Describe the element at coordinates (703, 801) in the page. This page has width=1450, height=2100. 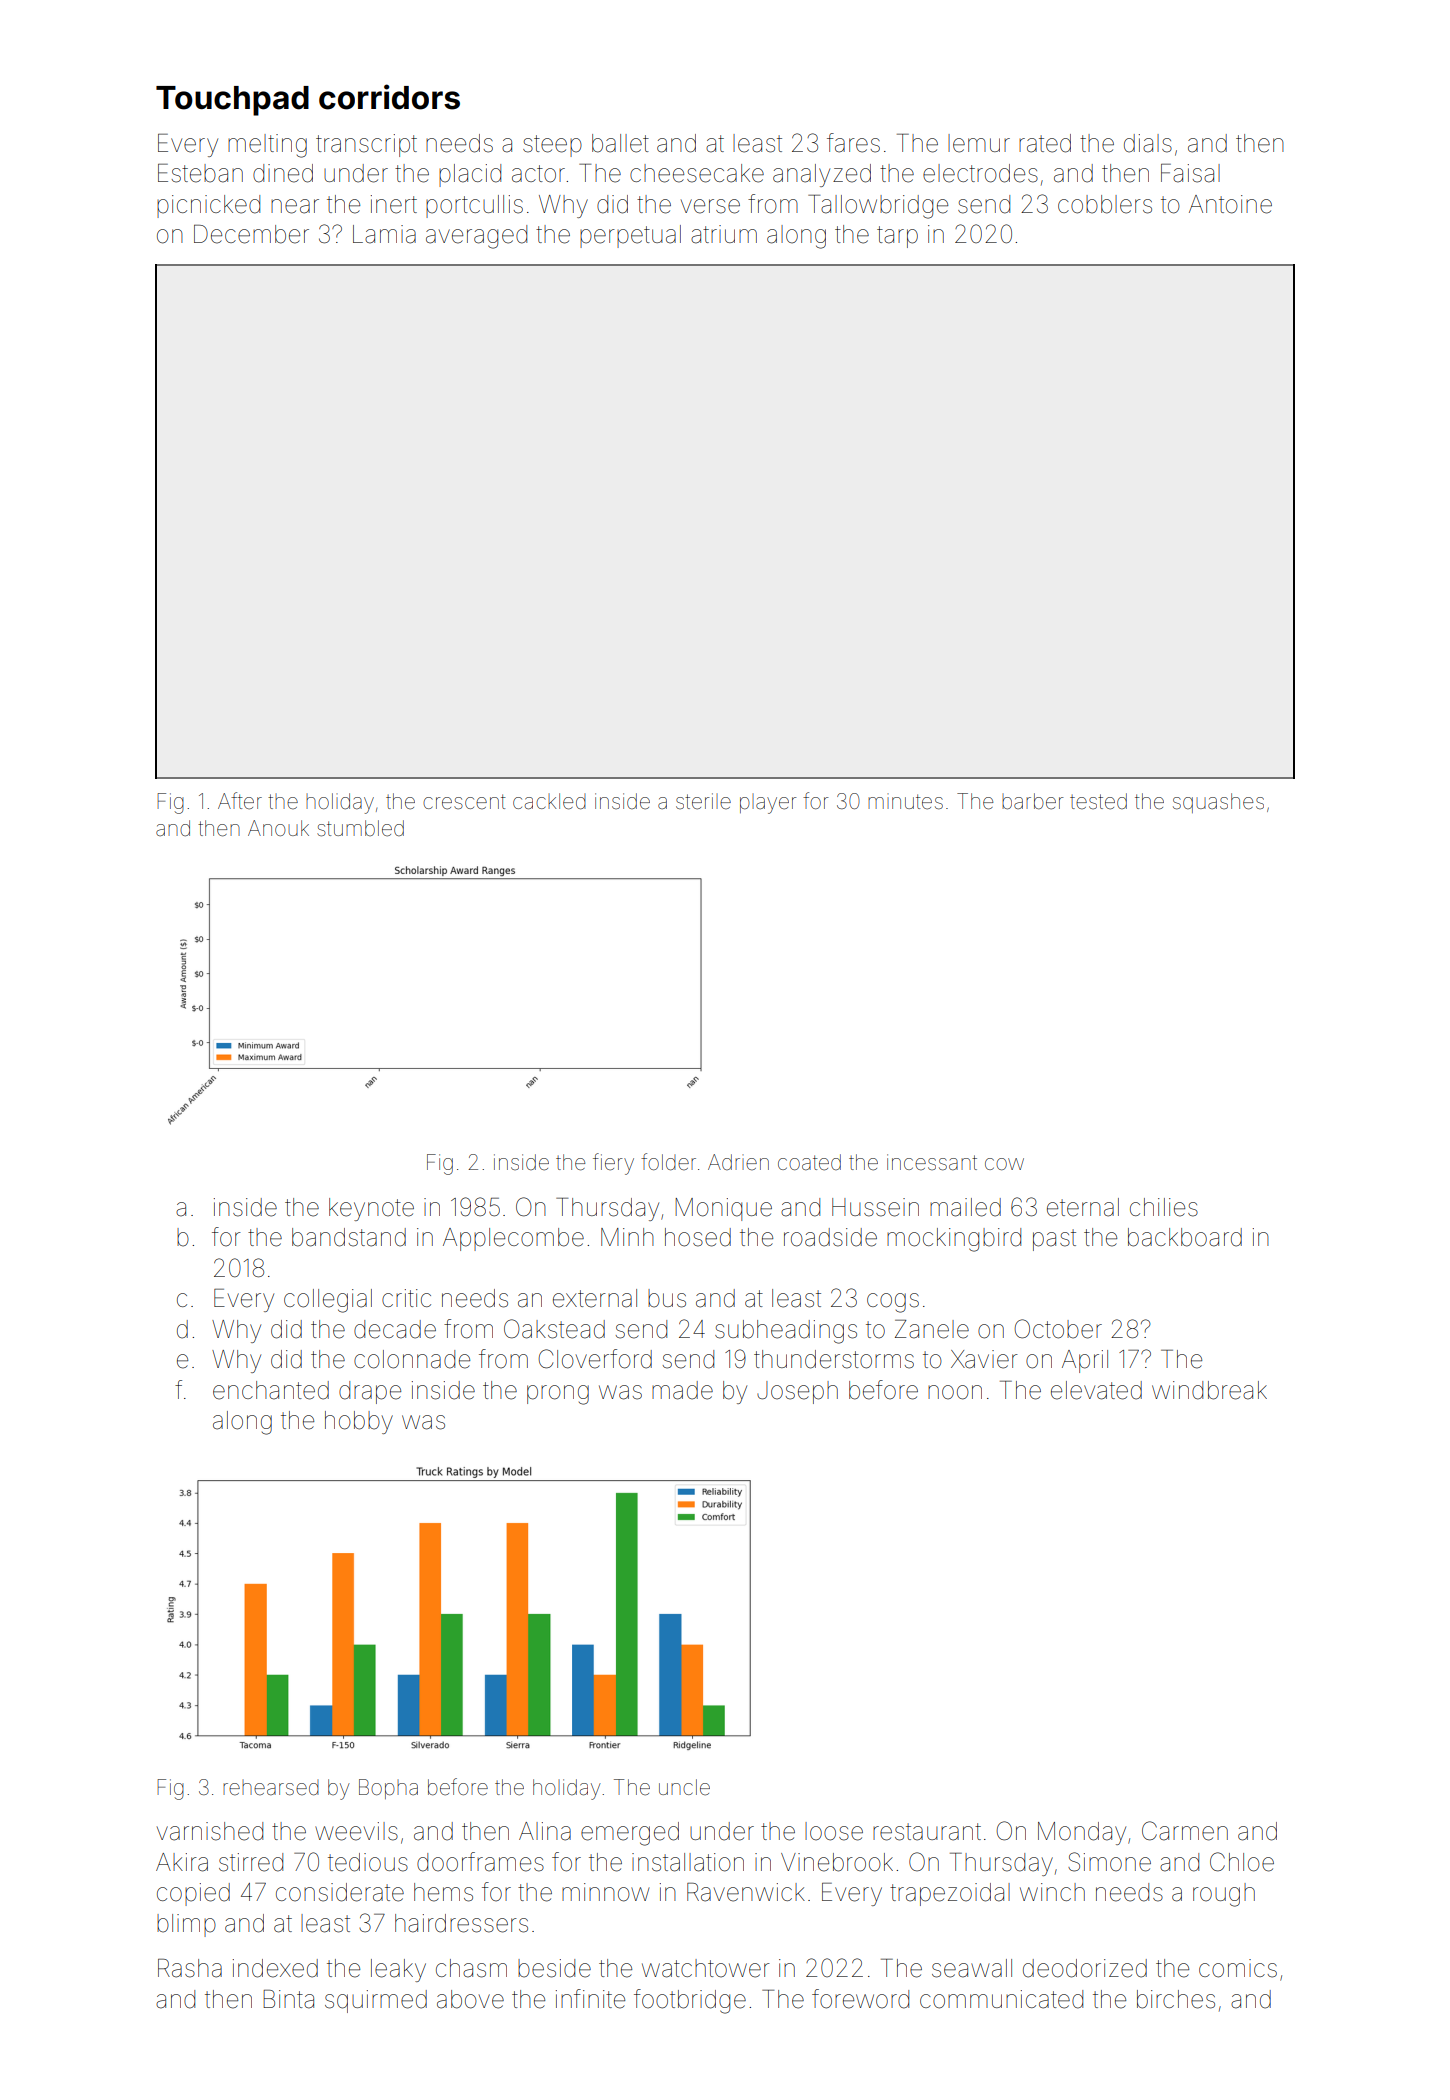
I see `sterile` at that location.
